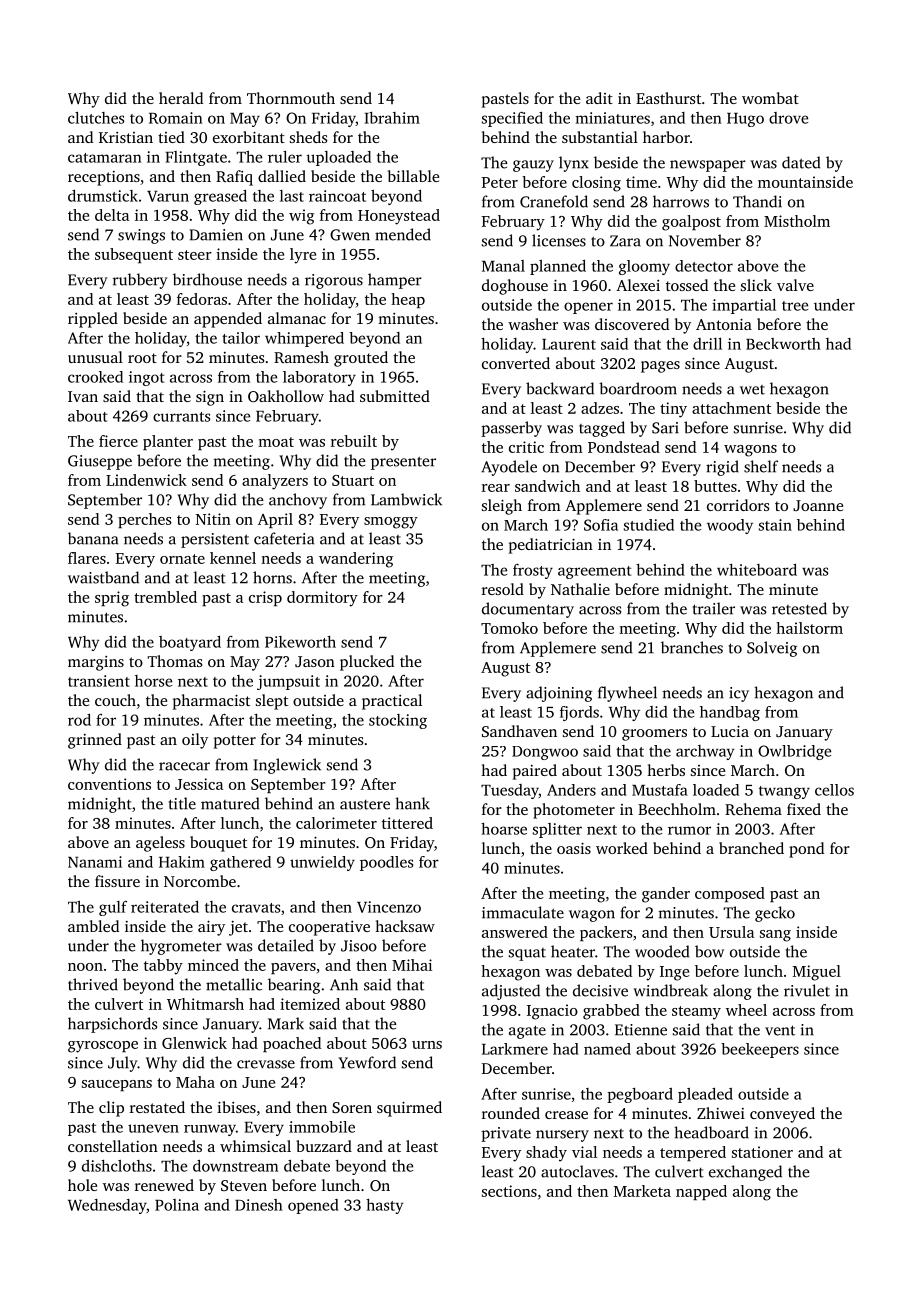  I want to click on minced, so click(213, 965).
